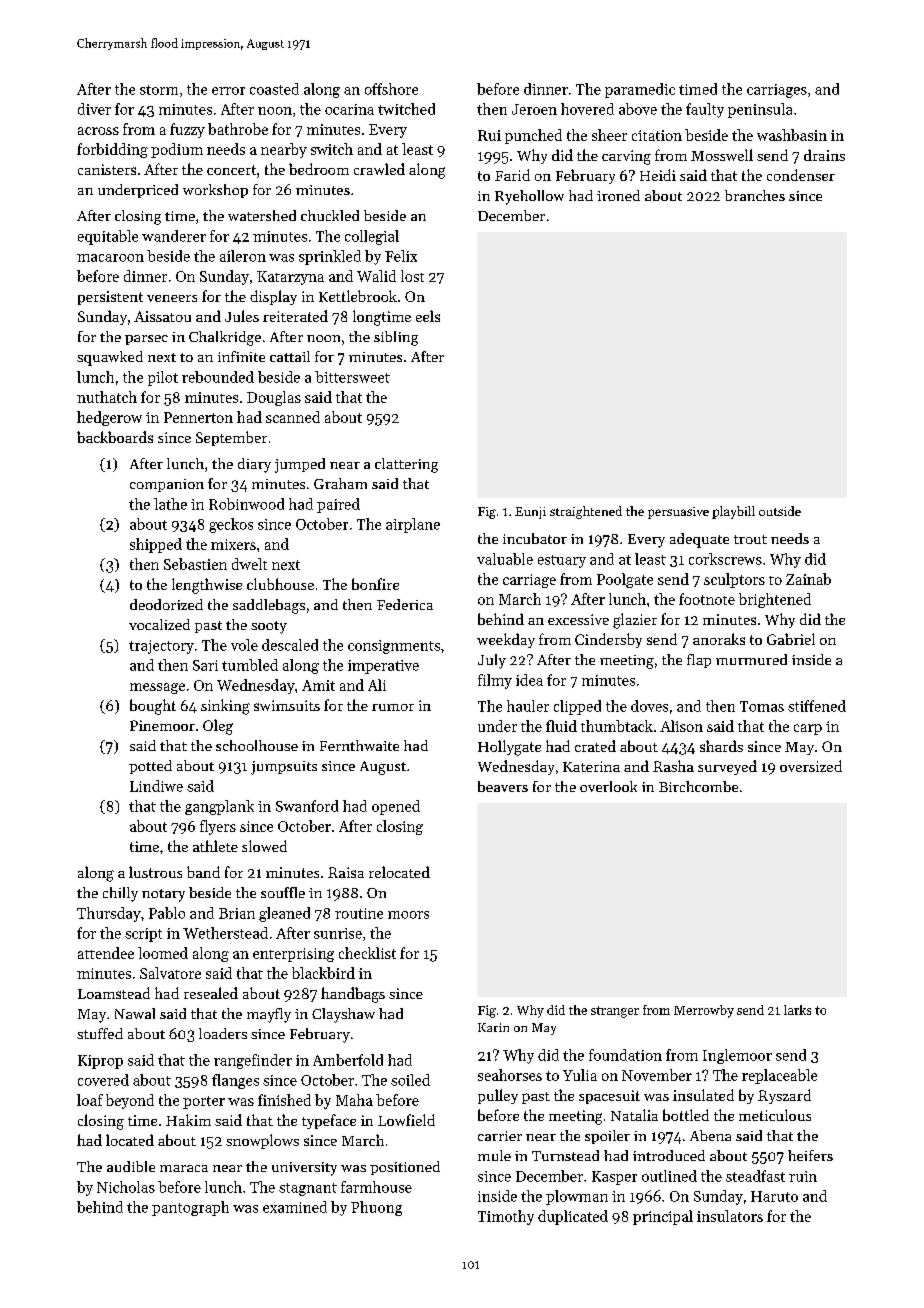 Image resolution: width=924 pixels, height=1308 pixels. What do you see at coordinates (170, 973) in the screenshot?
I see `Salvatore` at bounding box center [170, 973].
